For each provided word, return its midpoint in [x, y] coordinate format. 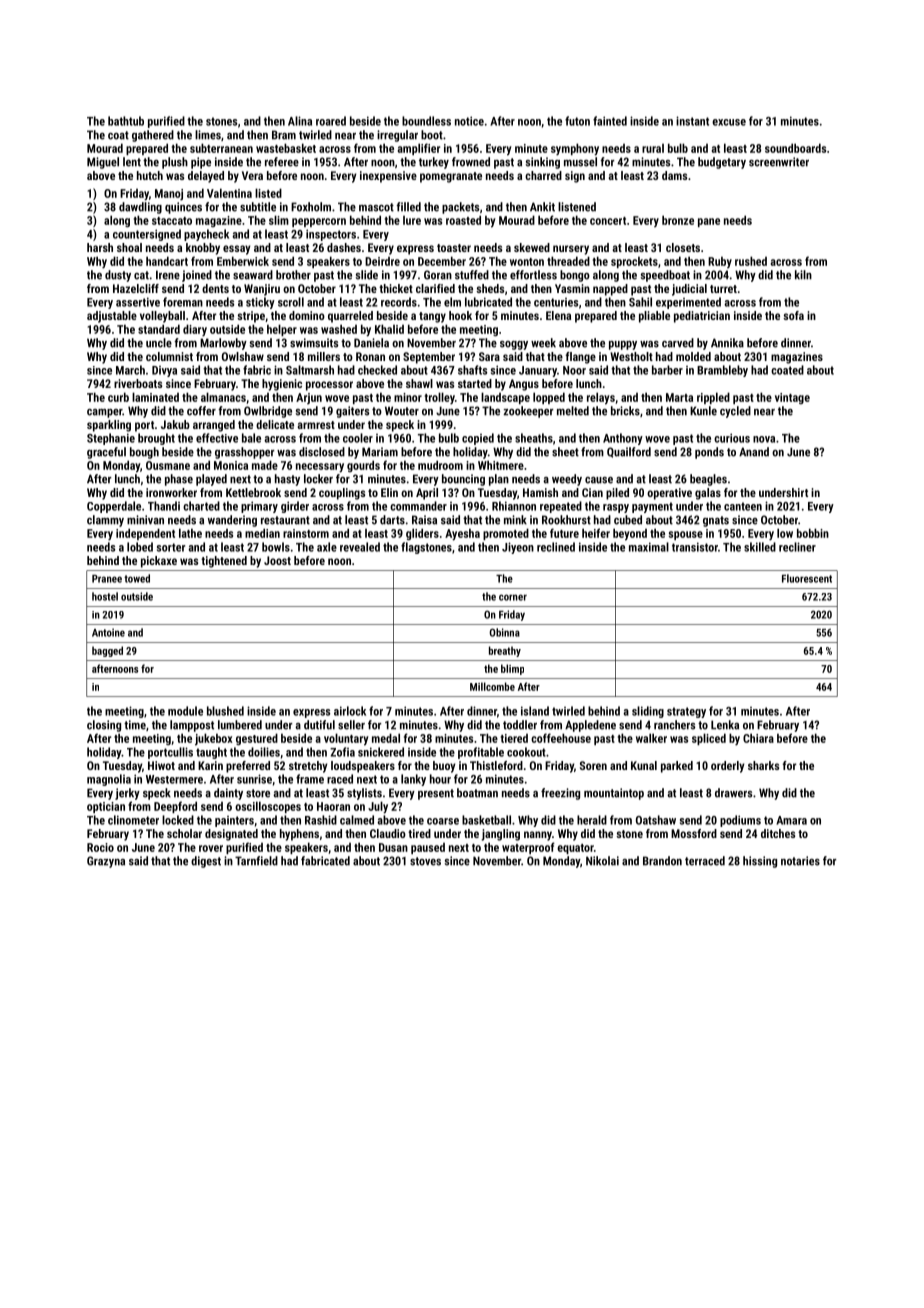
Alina [300, 121]
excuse [729, 122]
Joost [277, 560]
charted [201, 506]
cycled [735, 412]
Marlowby [223, 344]
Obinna [504, 632]
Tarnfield [256, 861]
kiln [803, 275]
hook [460, 315]
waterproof [528, 848]
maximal [649, 547]
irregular [397, 136]
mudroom [440, 465]
